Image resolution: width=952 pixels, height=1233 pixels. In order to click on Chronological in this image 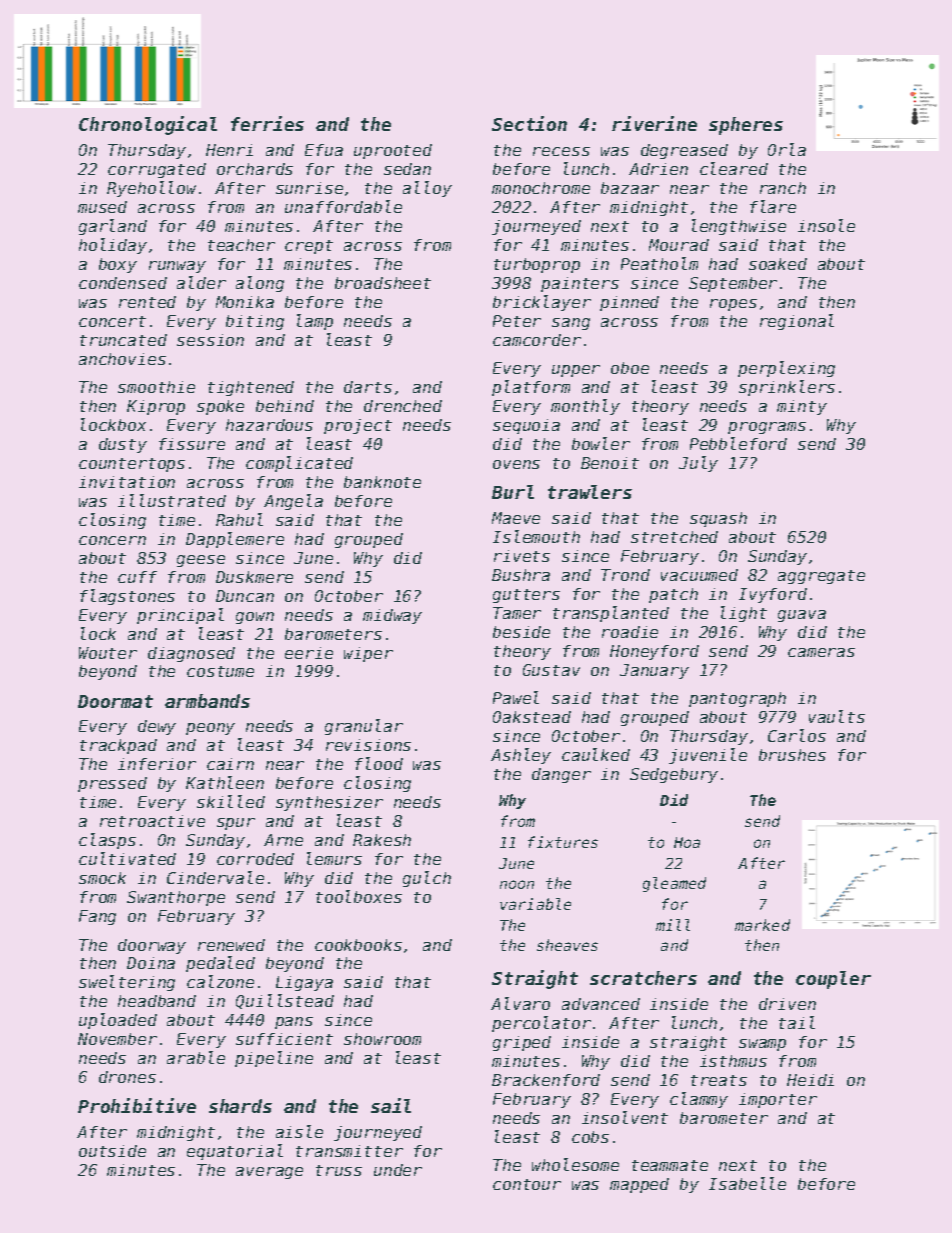, I will do `click(148, 125)`.
